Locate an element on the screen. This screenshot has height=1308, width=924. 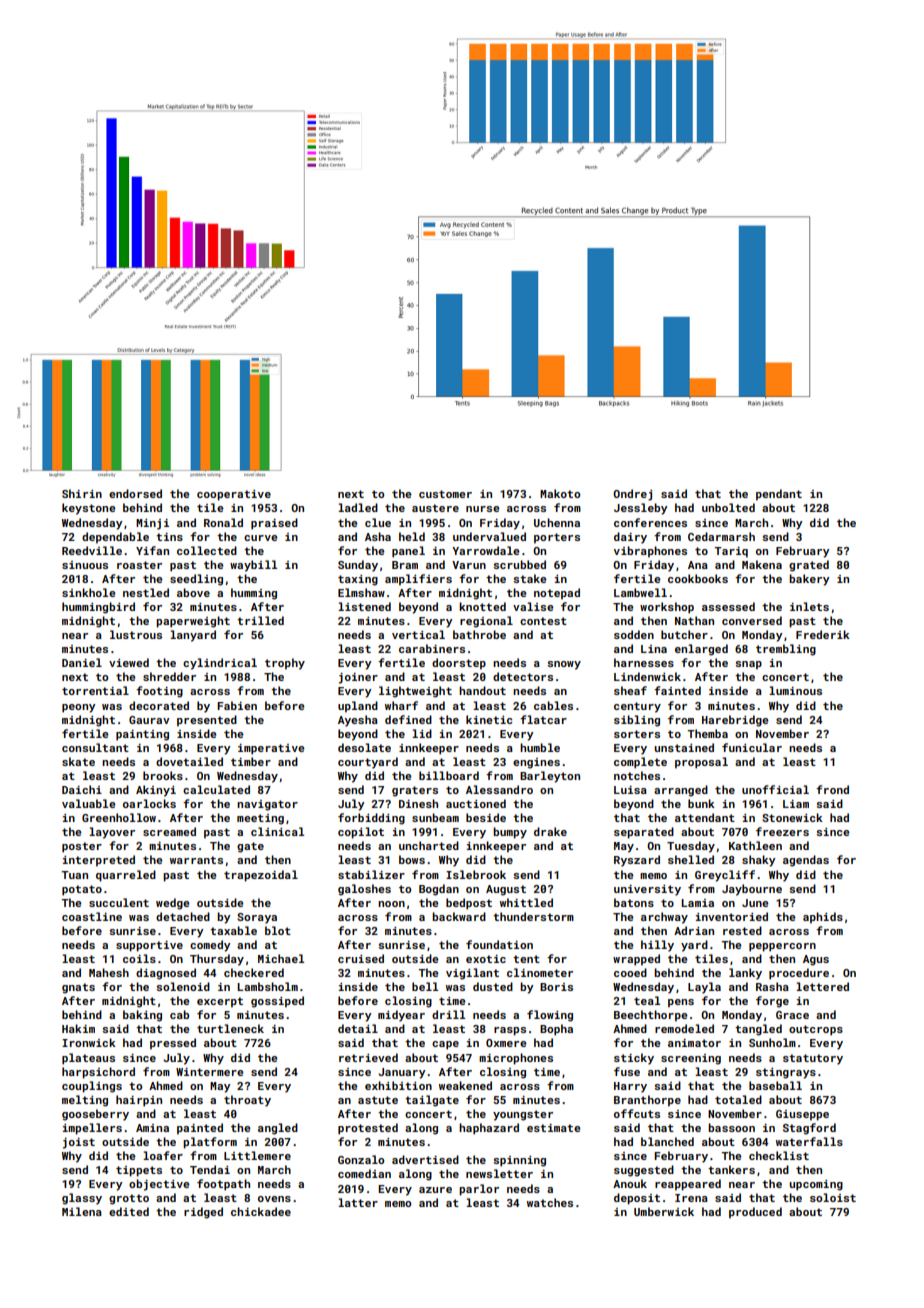
drake is located at coordinates (550, 831).
